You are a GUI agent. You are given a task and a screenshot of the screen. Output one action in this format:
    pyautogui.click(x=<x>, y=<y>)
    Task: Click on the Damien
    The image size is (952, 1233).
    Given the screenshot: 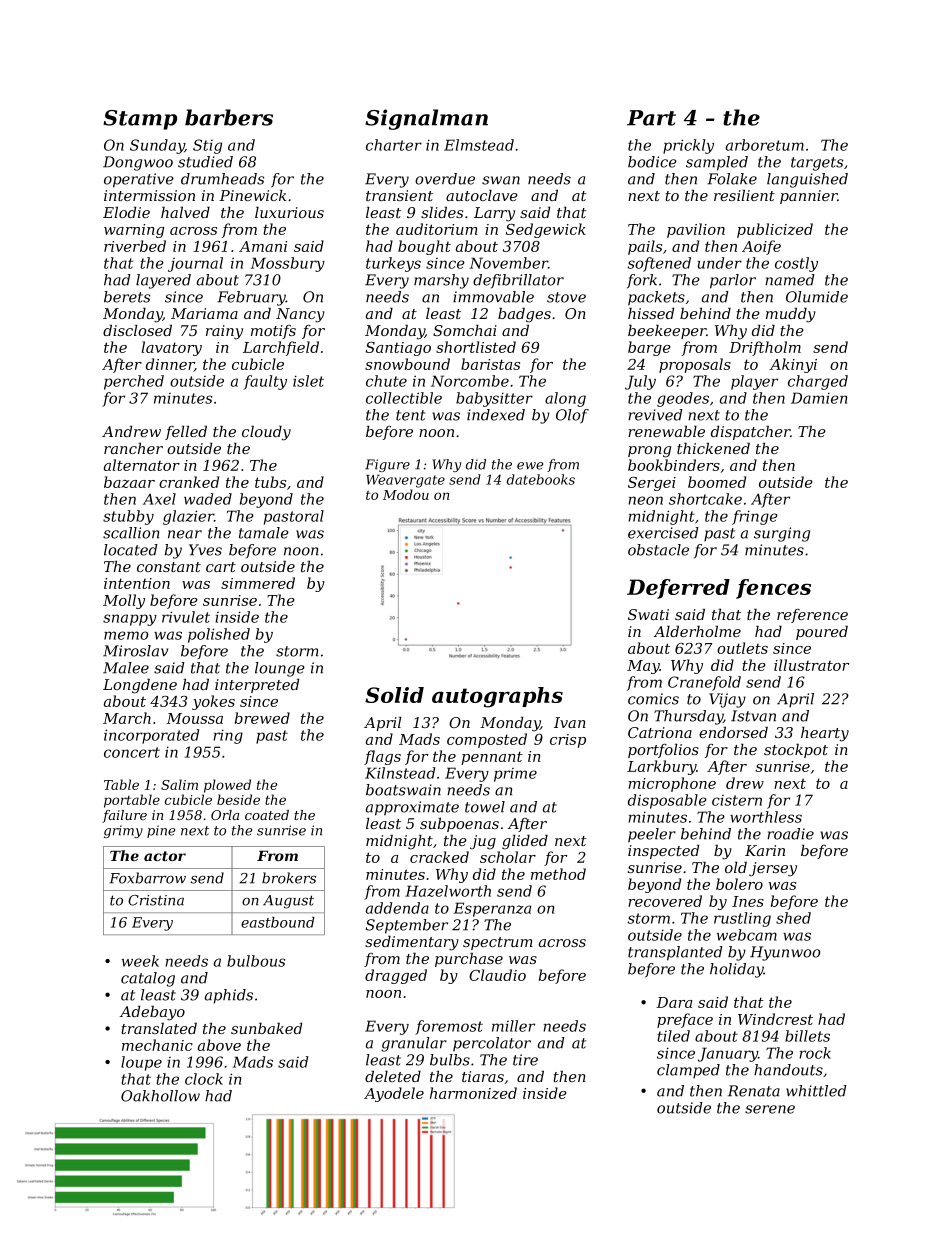 What is the action you would take?
    pyautogui.click(x=819, y=398)
